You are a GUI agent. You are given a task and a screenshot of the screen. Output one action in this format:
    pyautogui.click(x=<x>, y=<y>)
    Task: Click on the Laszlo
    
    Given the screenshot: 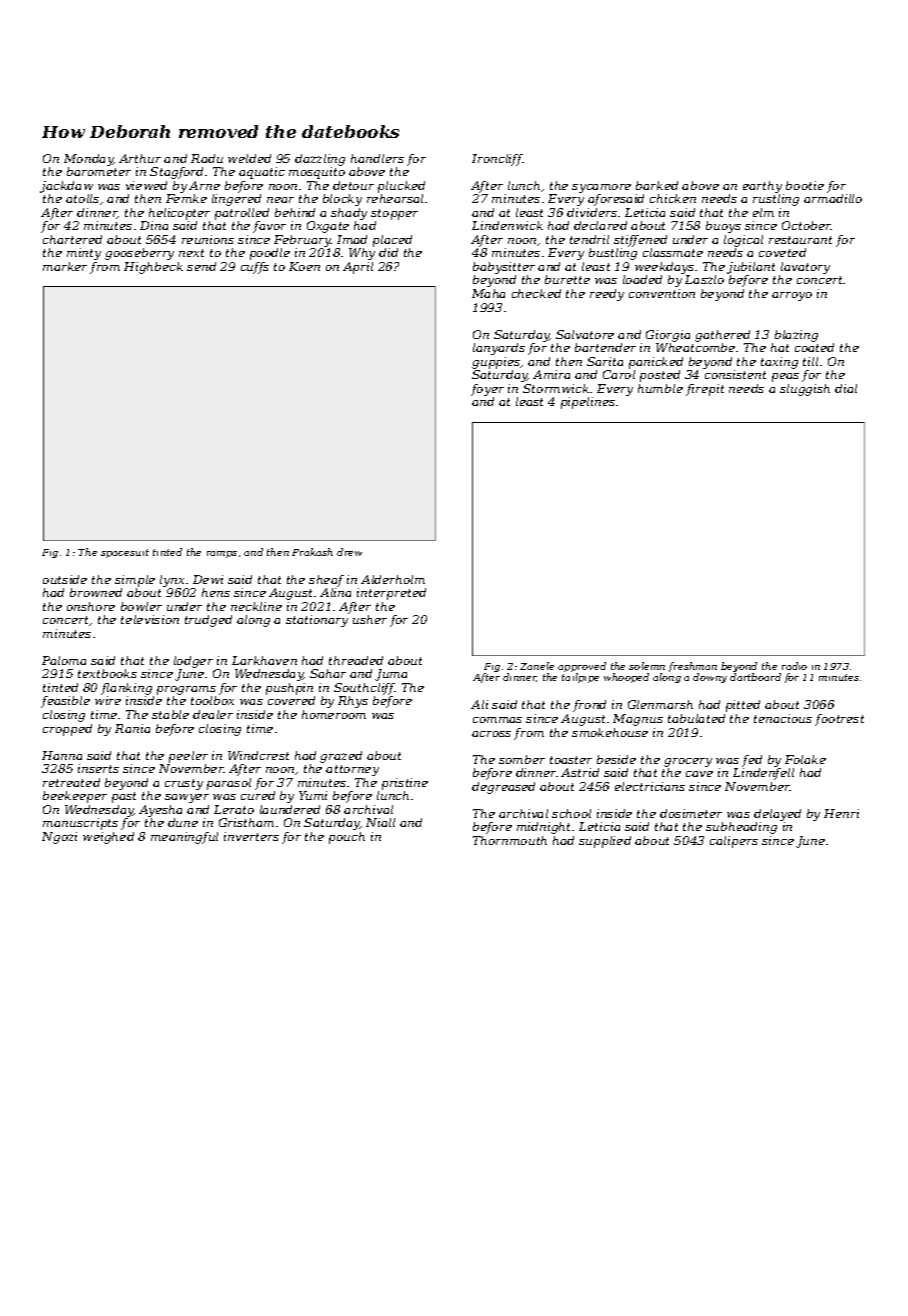 What is the action you would take?
    pyautogui.click(x=704, y=279)
